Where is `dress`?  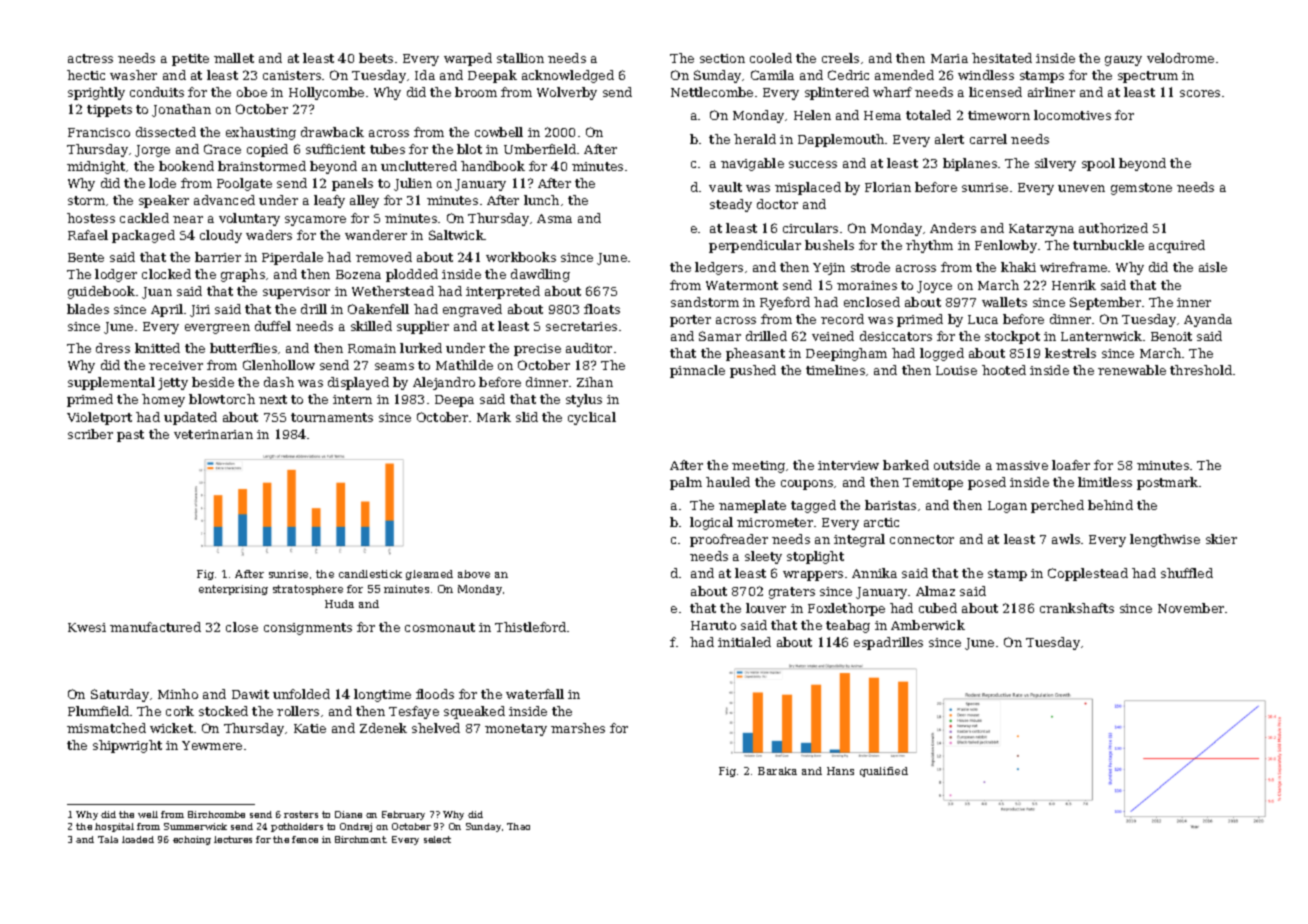
dress is located at coordinates (113, 348).
